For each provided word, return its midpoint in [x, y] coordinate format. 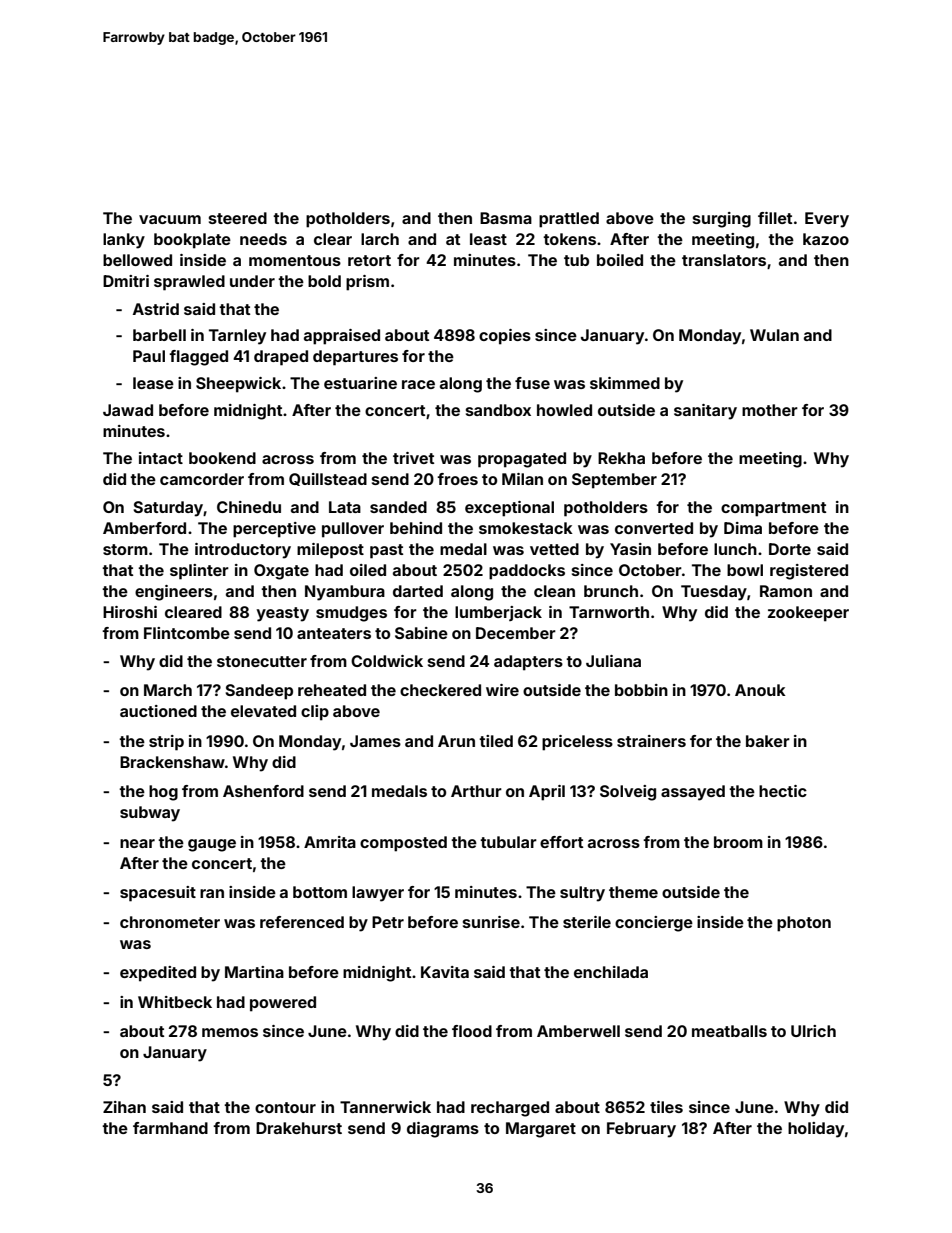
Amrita [330, 842]
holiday [816, 1130]
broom [738, 842]
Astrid [156, 309]
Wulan [774, 335]
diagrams [443, 1130]
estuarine [360, 383]
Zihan [124, 1107]
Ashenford [263, 791]
